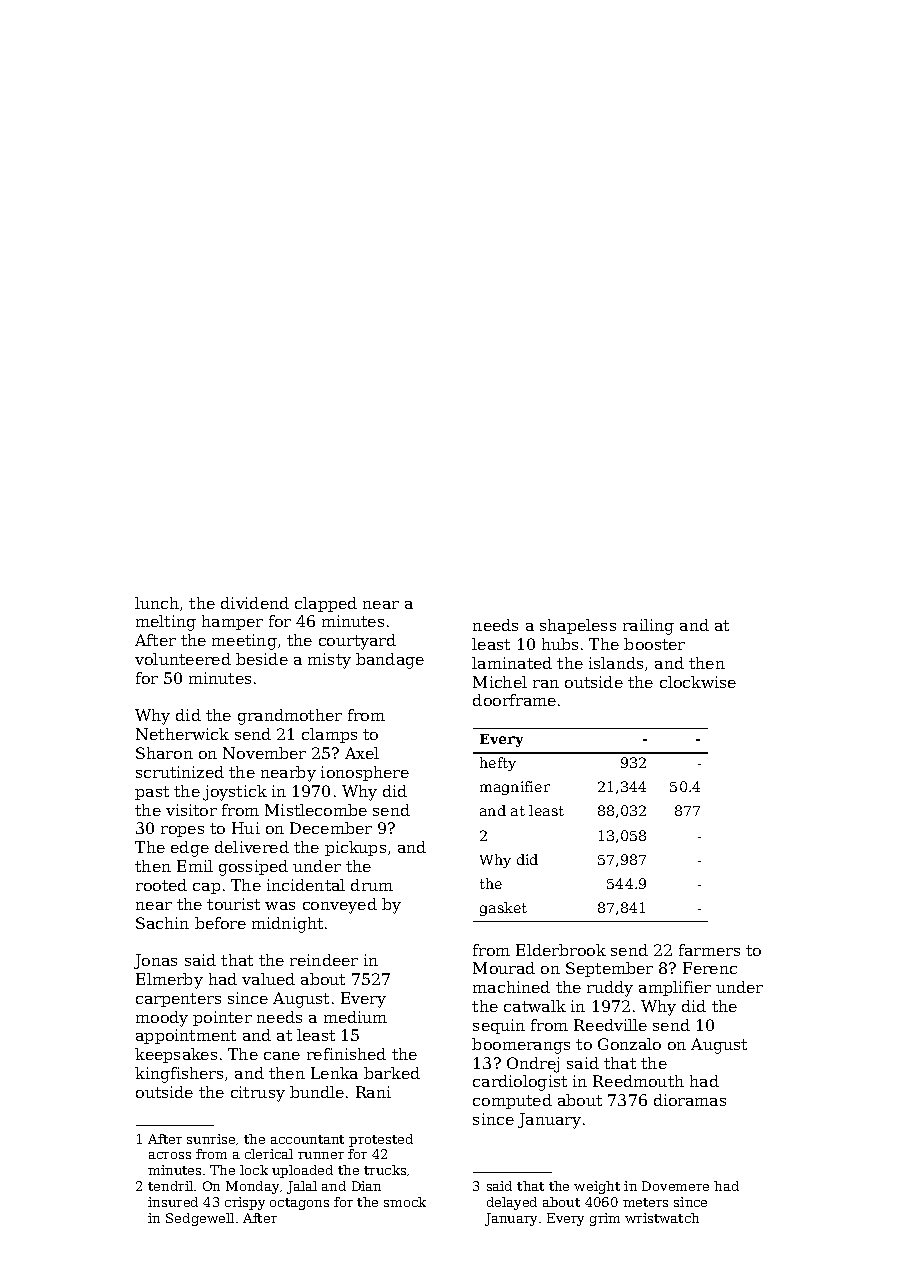 The height and width of the document is (1281, 901). What do you see at coordinates (533, 1065) in the document?
I see `Ondrej` at bounding box center [533, 1065].
